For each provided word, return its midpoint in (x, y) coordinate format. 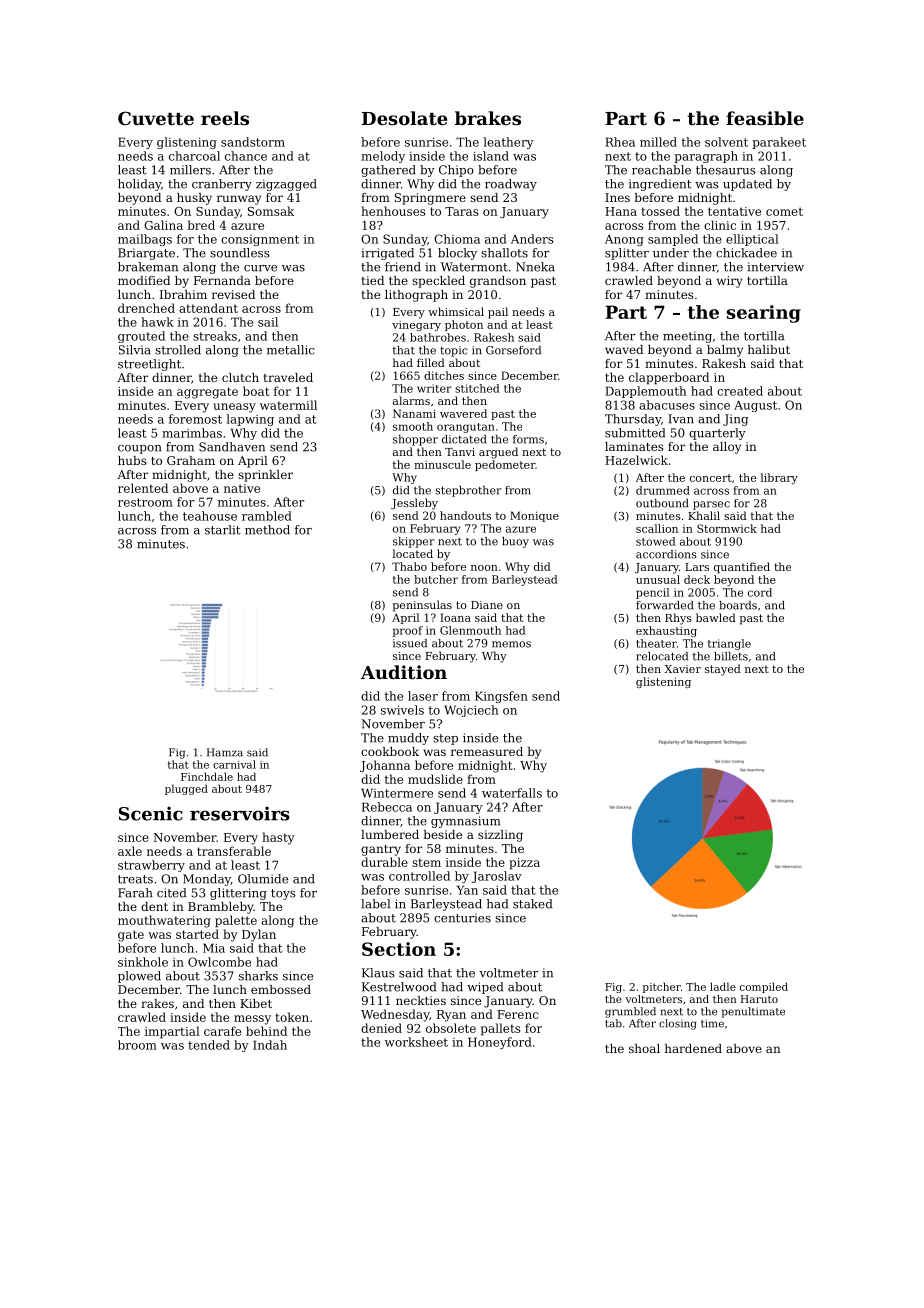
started (197, 934)
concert (711, 478)
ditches (444, 375)
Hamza (225, 752)
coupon (139, 449)
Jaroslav (497, 877)
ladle (723, 986)
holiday (139, 185)
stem (426, 862)
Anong (624, 240)
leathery (508, 143)
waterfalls (512, 793)
